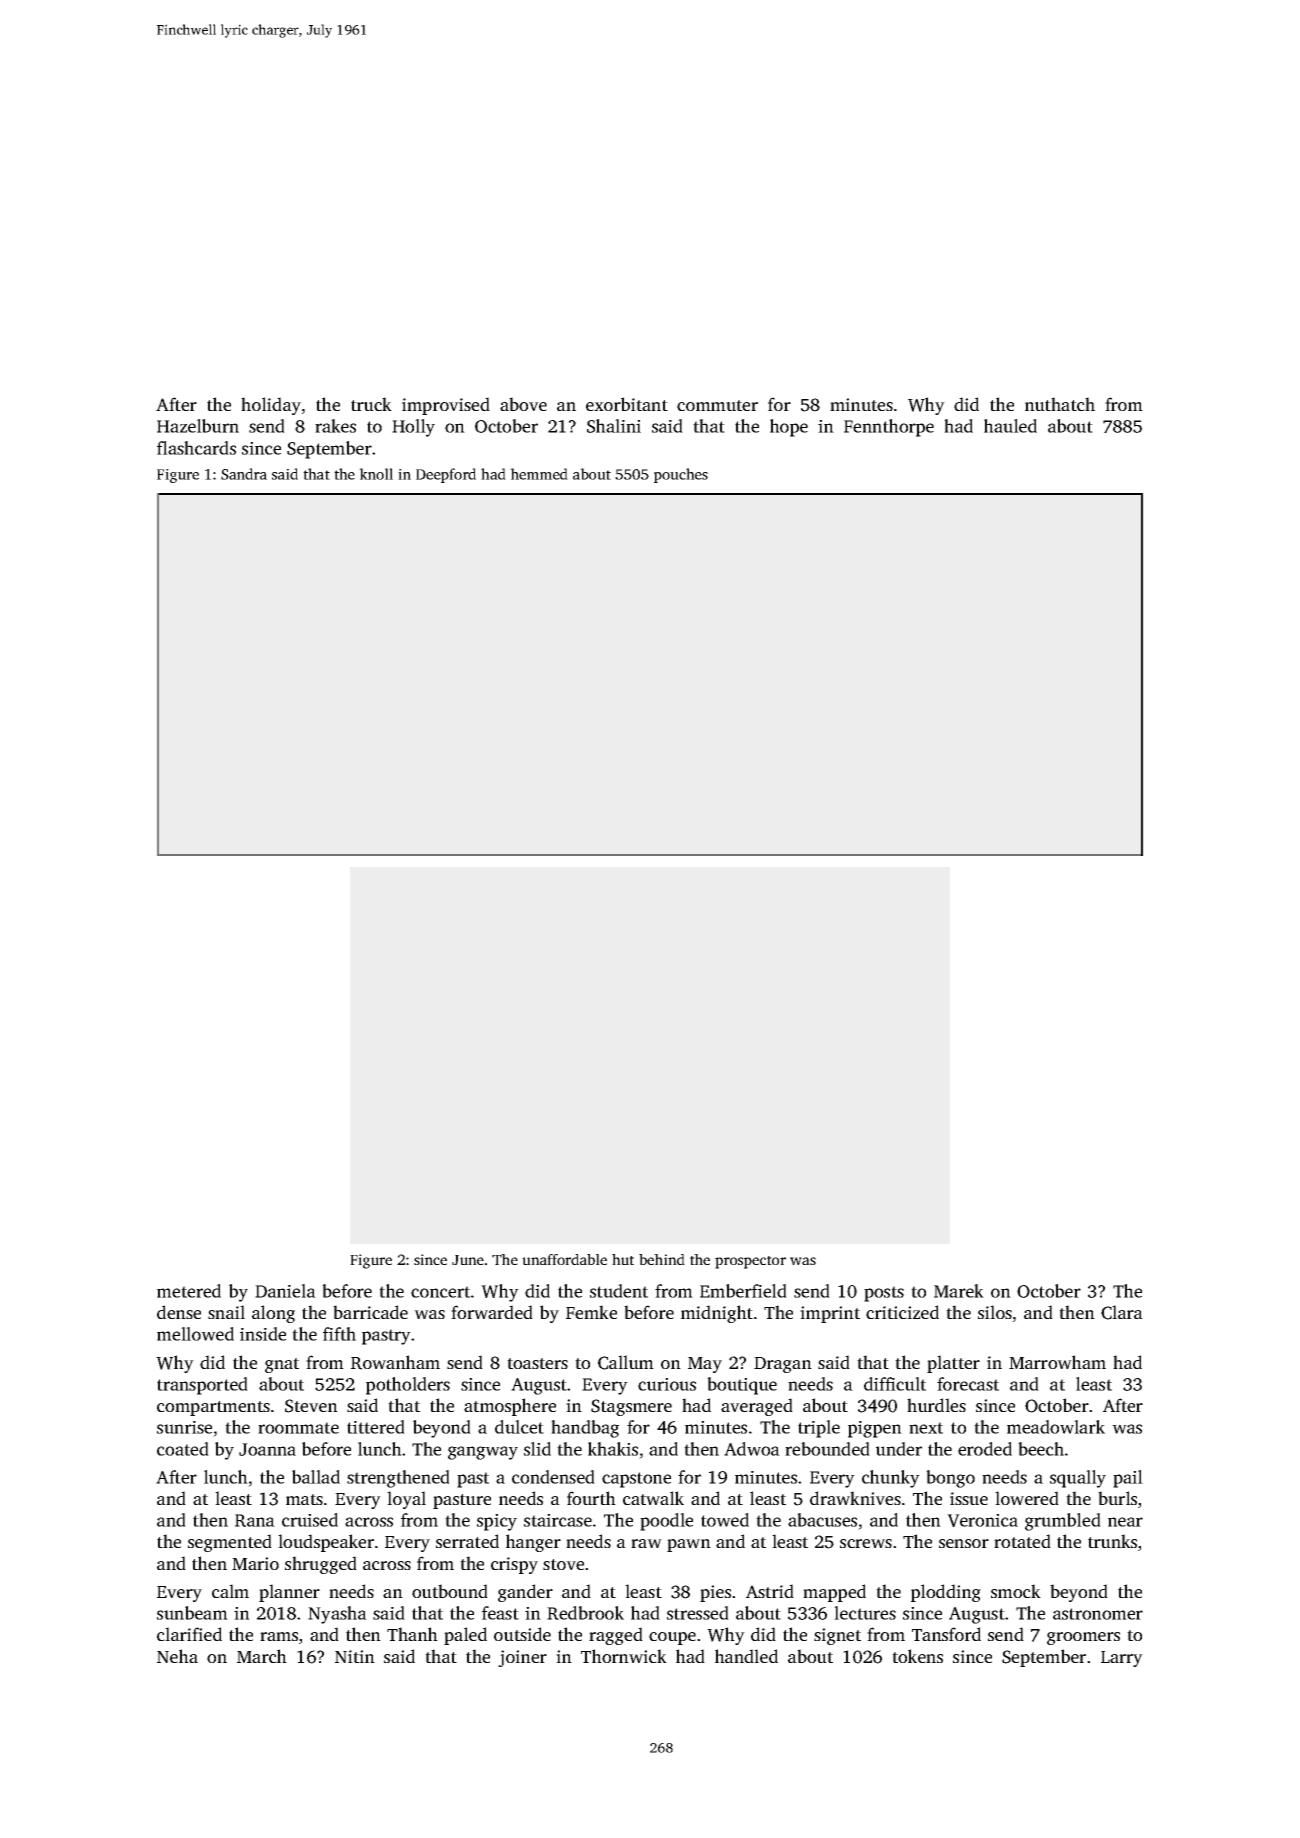 Image resolution: width=1300 pixels, height=1838 pixels. I want to click on Clara, so click(1122, 1312).
